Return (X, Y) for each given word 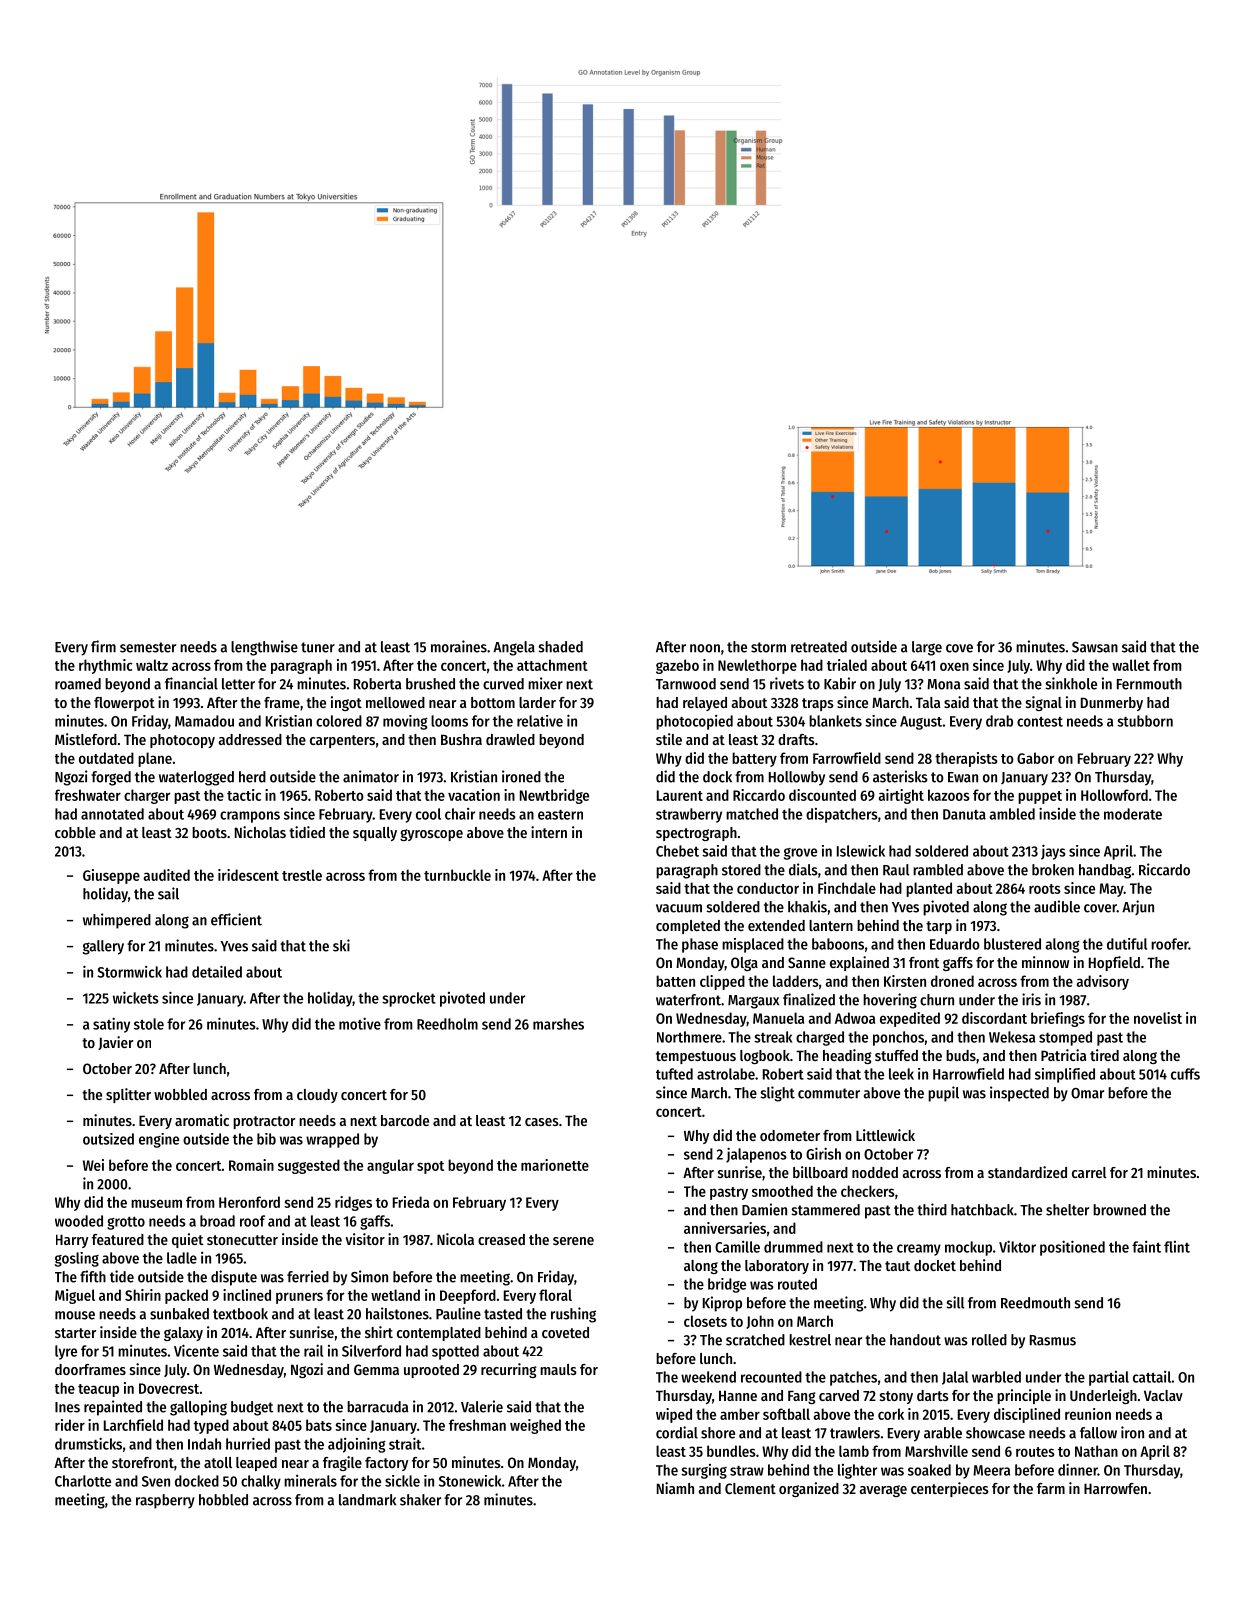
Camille (737, 1247)
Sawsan (1095, 647)
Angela (514, 648)
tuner (318, 647)
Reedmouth (1035, 1303)
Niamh (675, 1488)
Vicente (196, 1350)
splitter (128, 1095)
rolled (989, 1340)
